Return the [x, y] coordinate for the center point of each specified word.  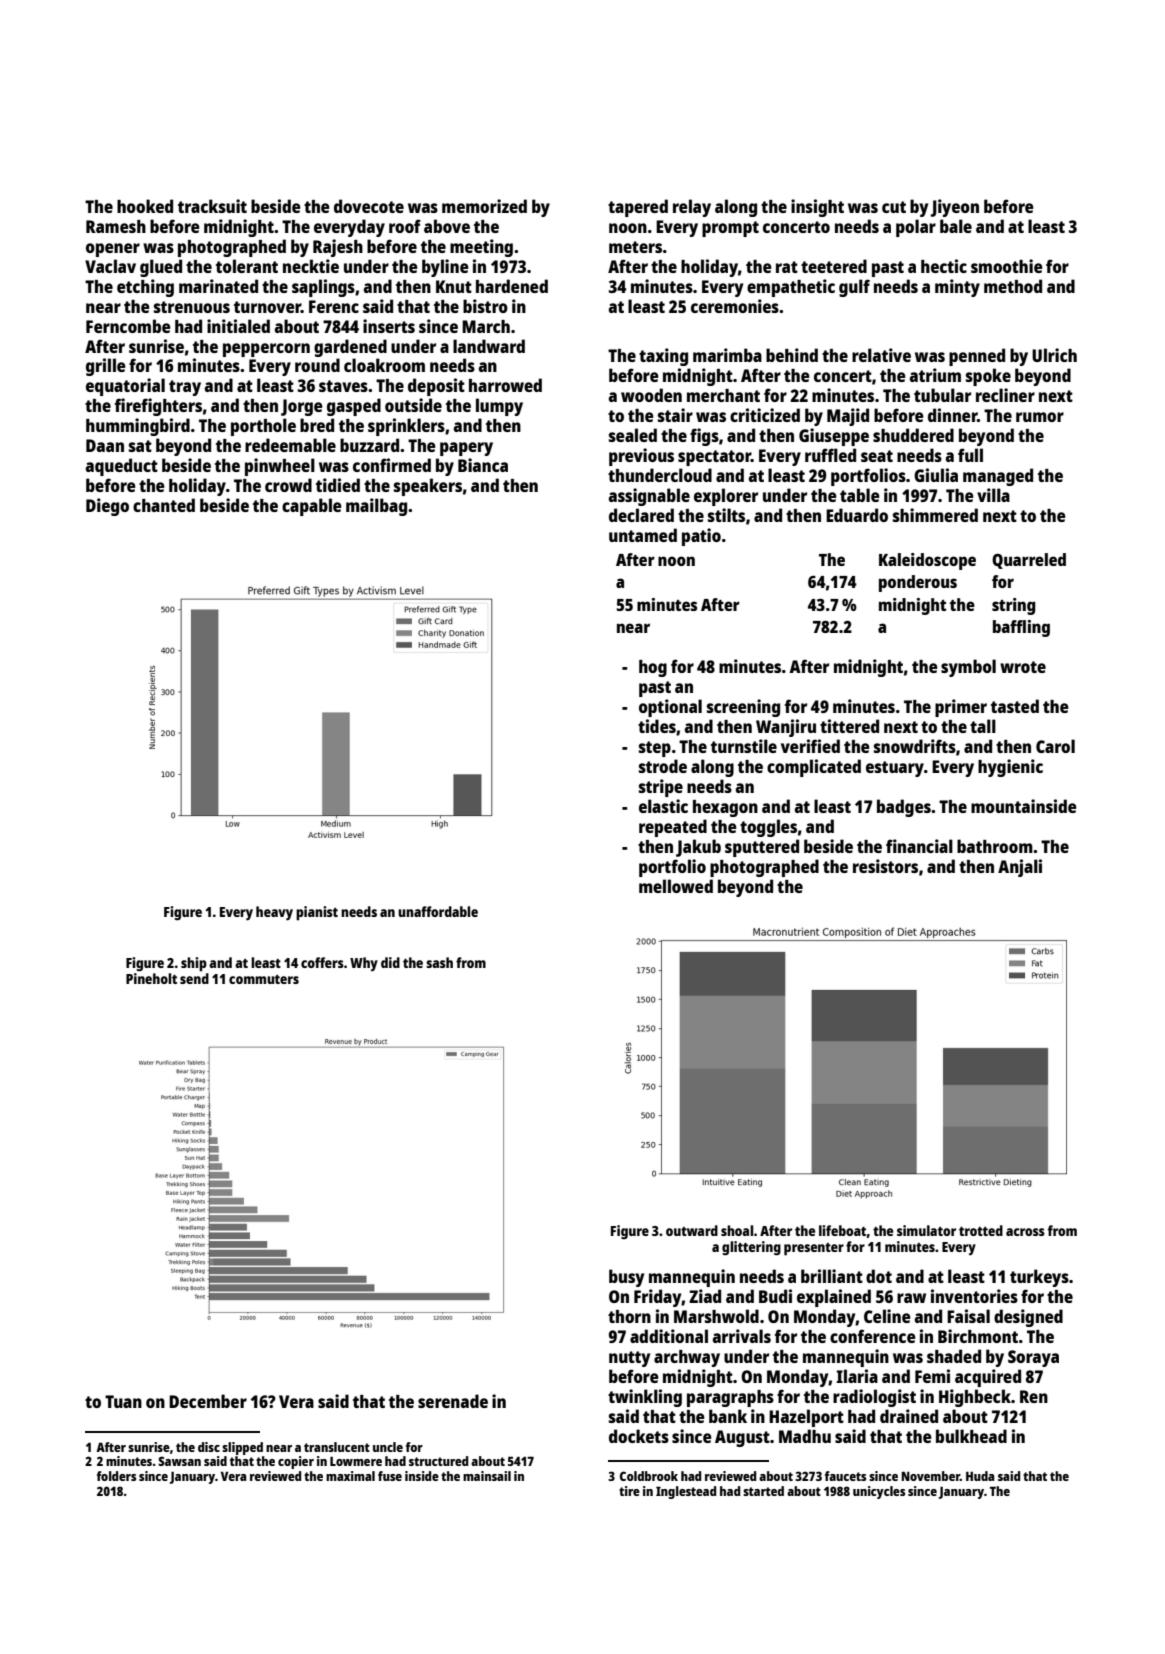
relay [692, 208]
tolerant [247, 266]
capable [312, 507]
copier [296, 1462]
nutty [629, 1359]
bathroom [995, 846]
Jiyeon [955, 208]
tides [657, 726]
